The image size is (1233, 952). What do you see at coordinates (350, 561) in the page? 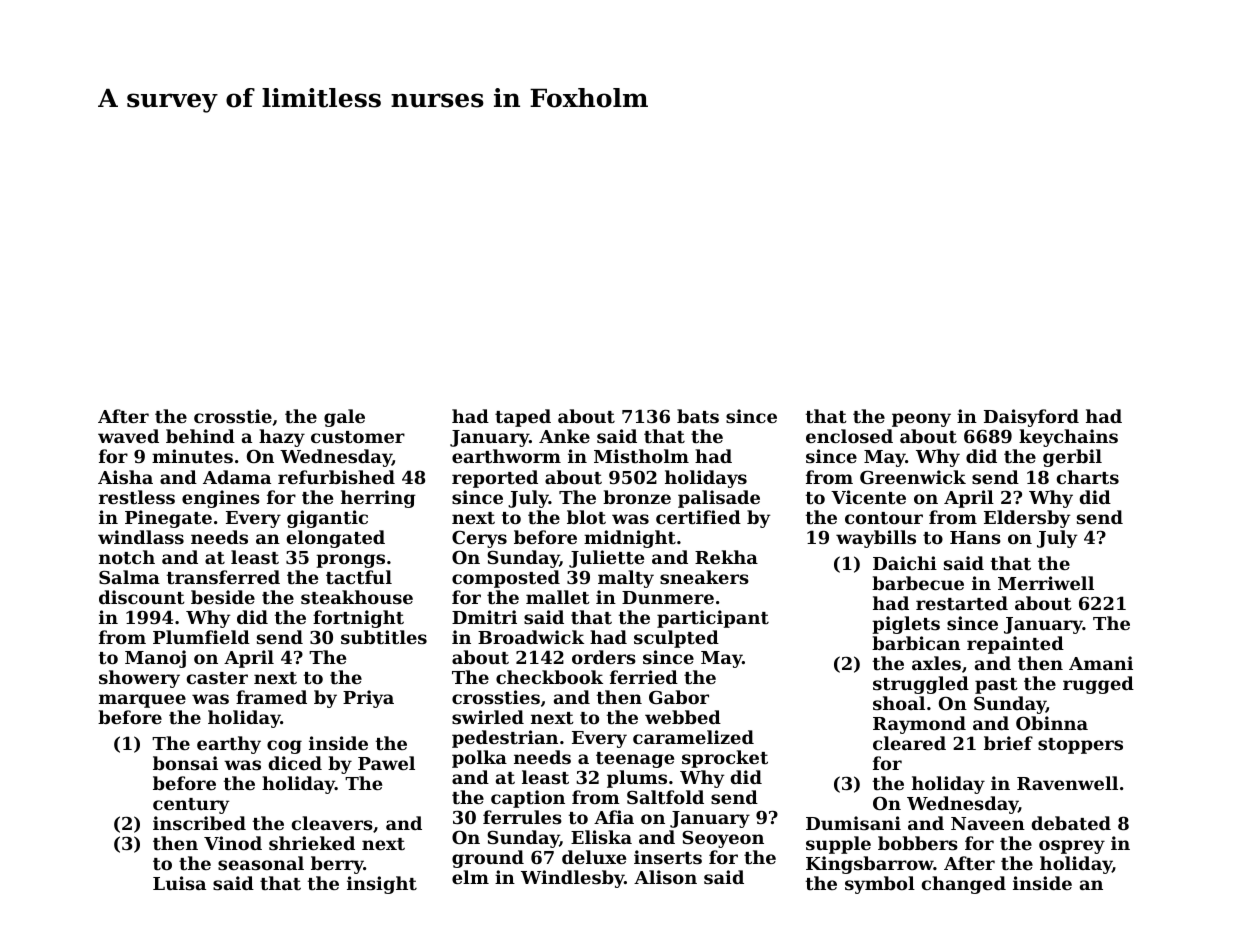
I see `prongs` at bounding box center [350, 561].
